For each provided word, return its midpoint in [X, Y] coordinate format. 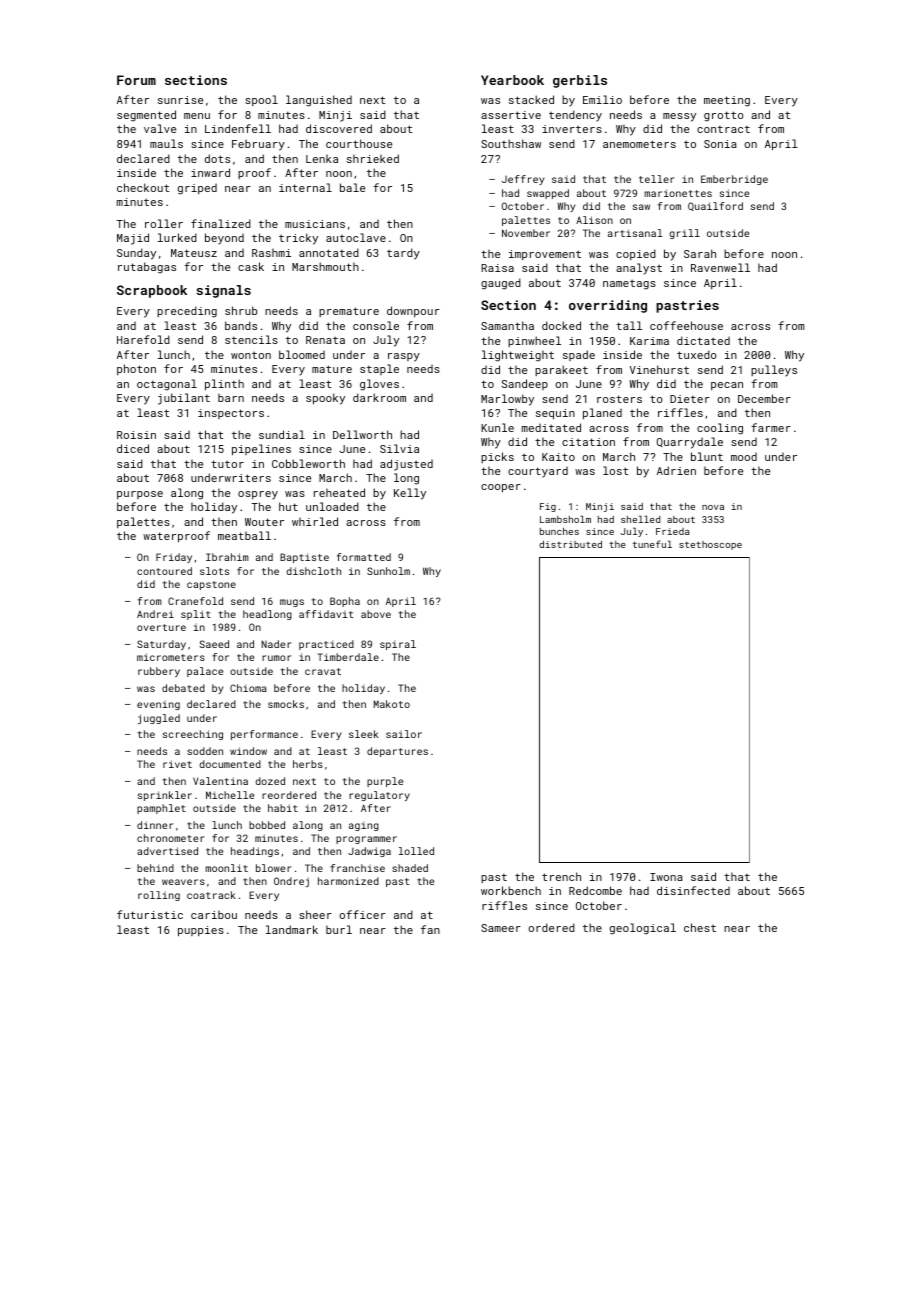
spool [261, 100]
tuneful [652, 544]
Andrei [155, 614]
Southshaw [511, 143]
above [376, 614]
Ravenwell [720, 267]
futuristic [150, 914]
